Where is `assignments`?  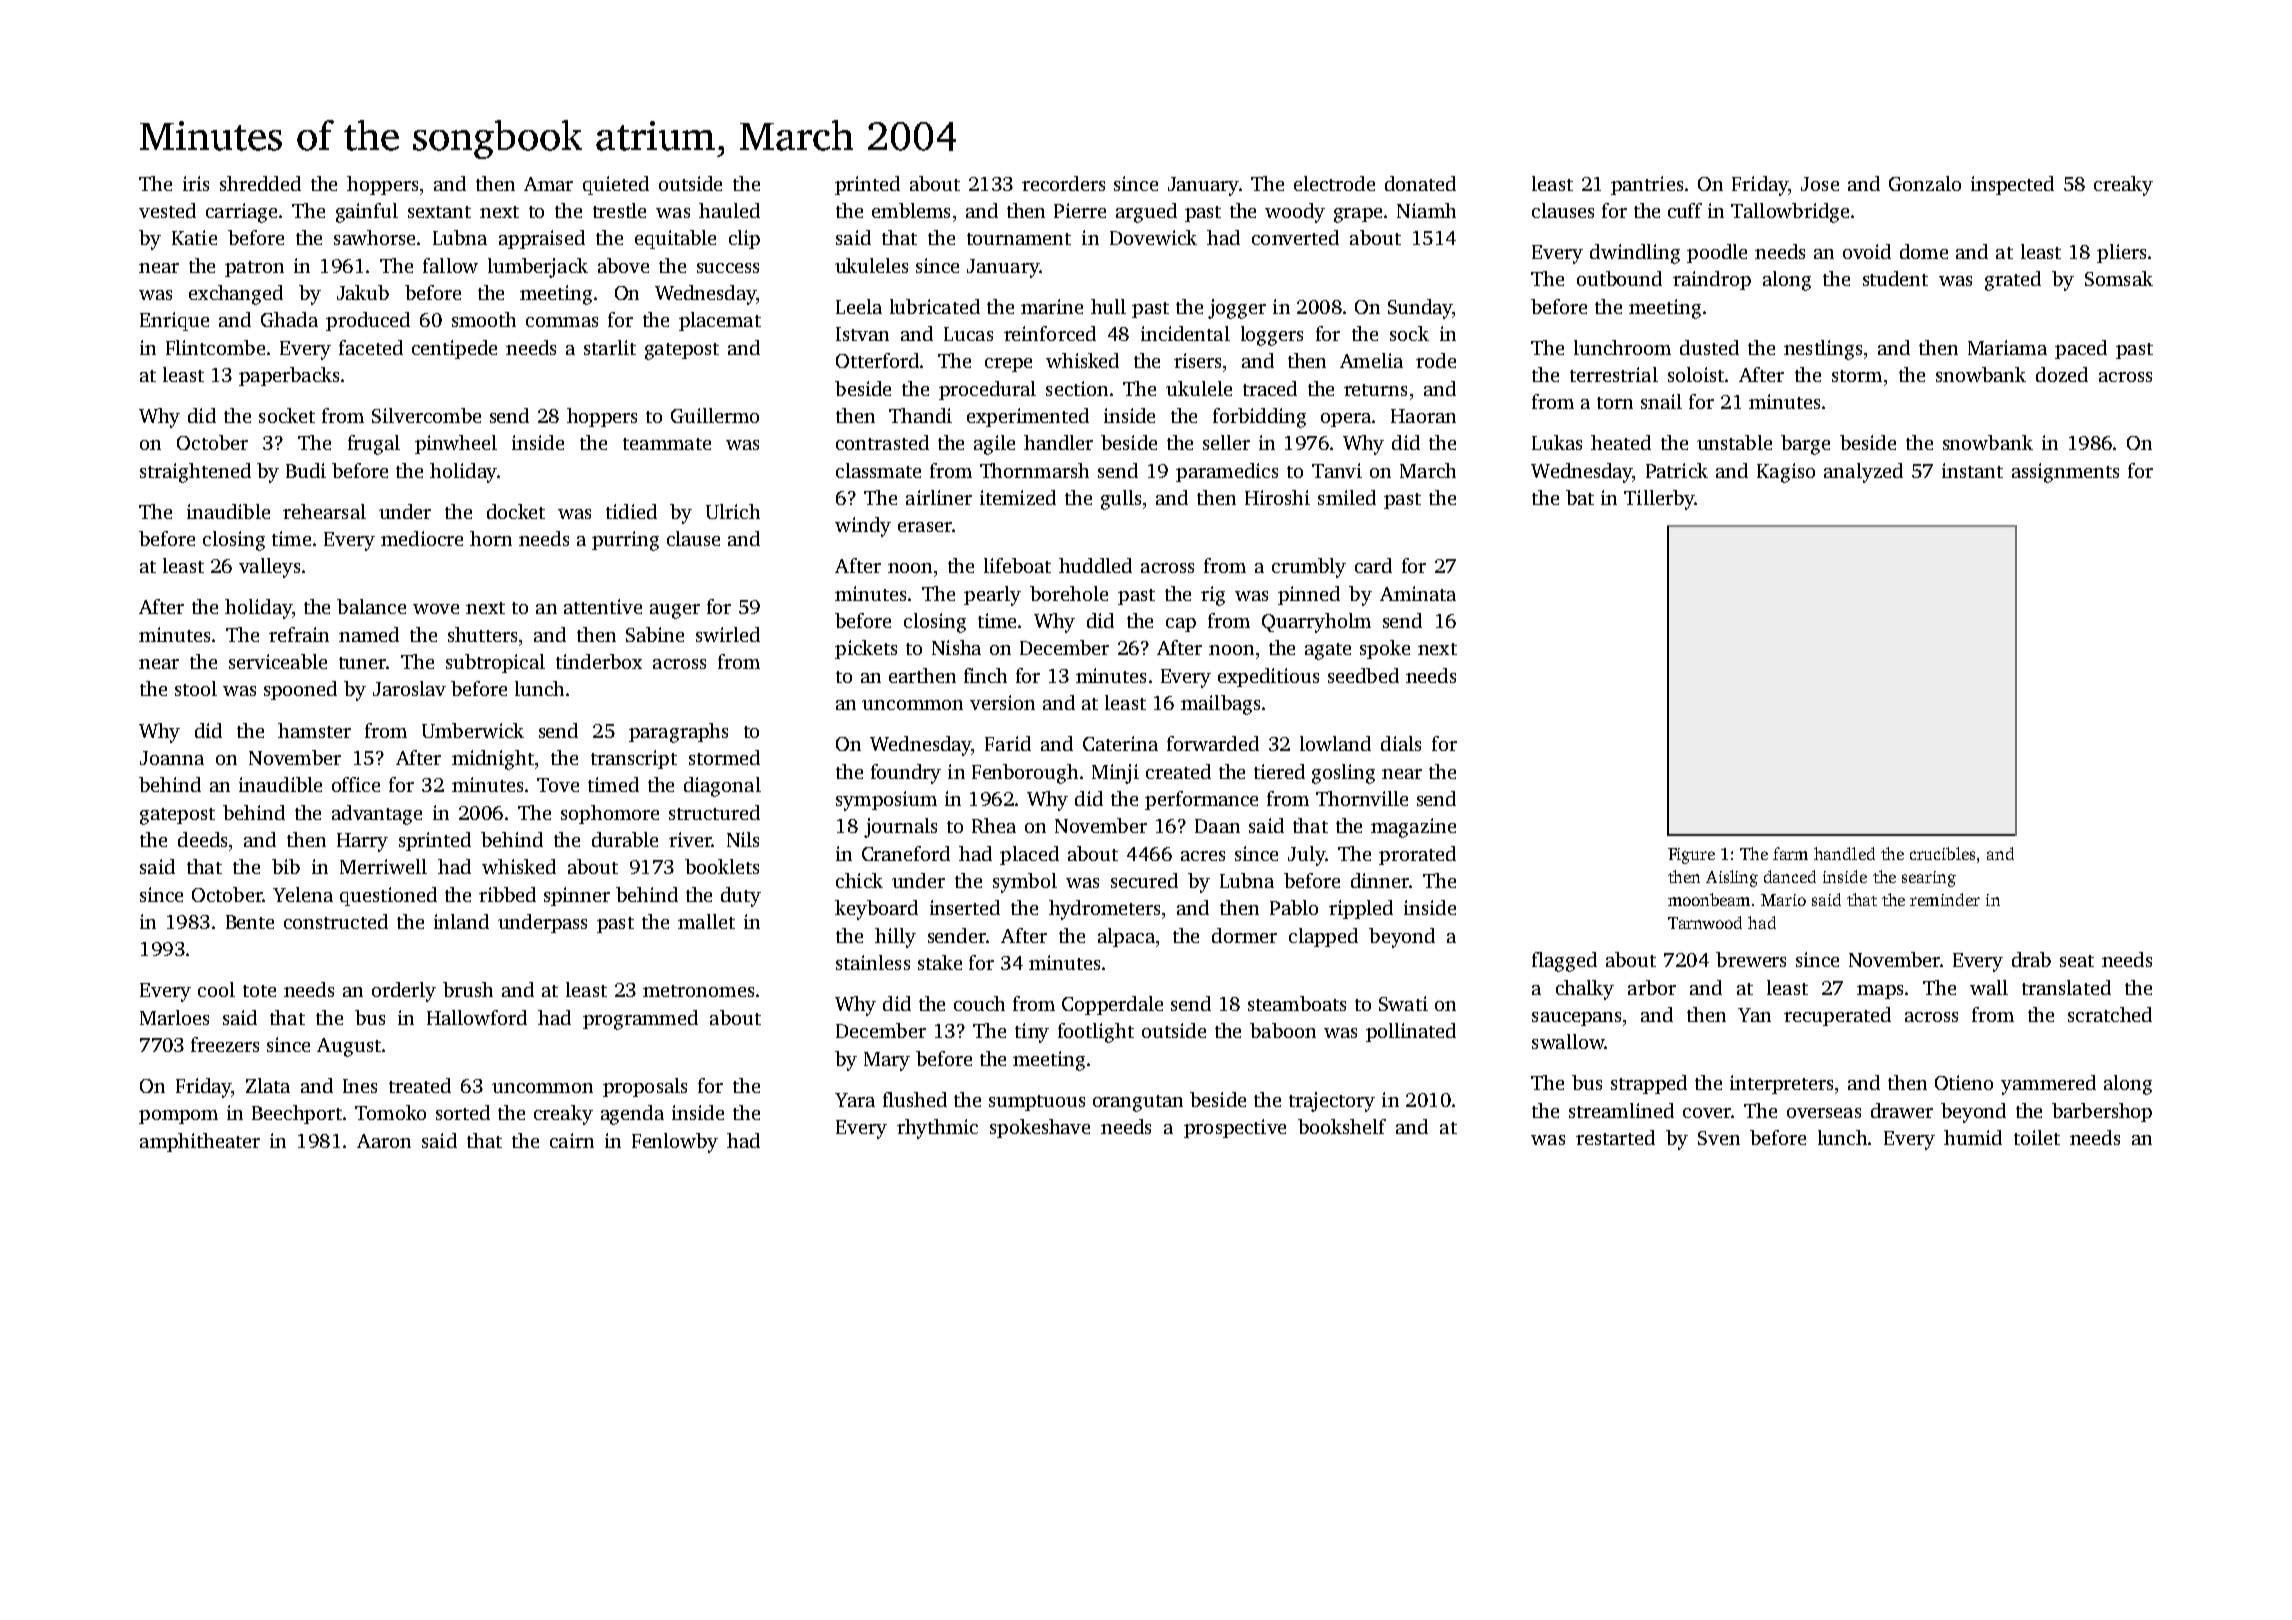 assignments is located at coordinates (2065, 473).
